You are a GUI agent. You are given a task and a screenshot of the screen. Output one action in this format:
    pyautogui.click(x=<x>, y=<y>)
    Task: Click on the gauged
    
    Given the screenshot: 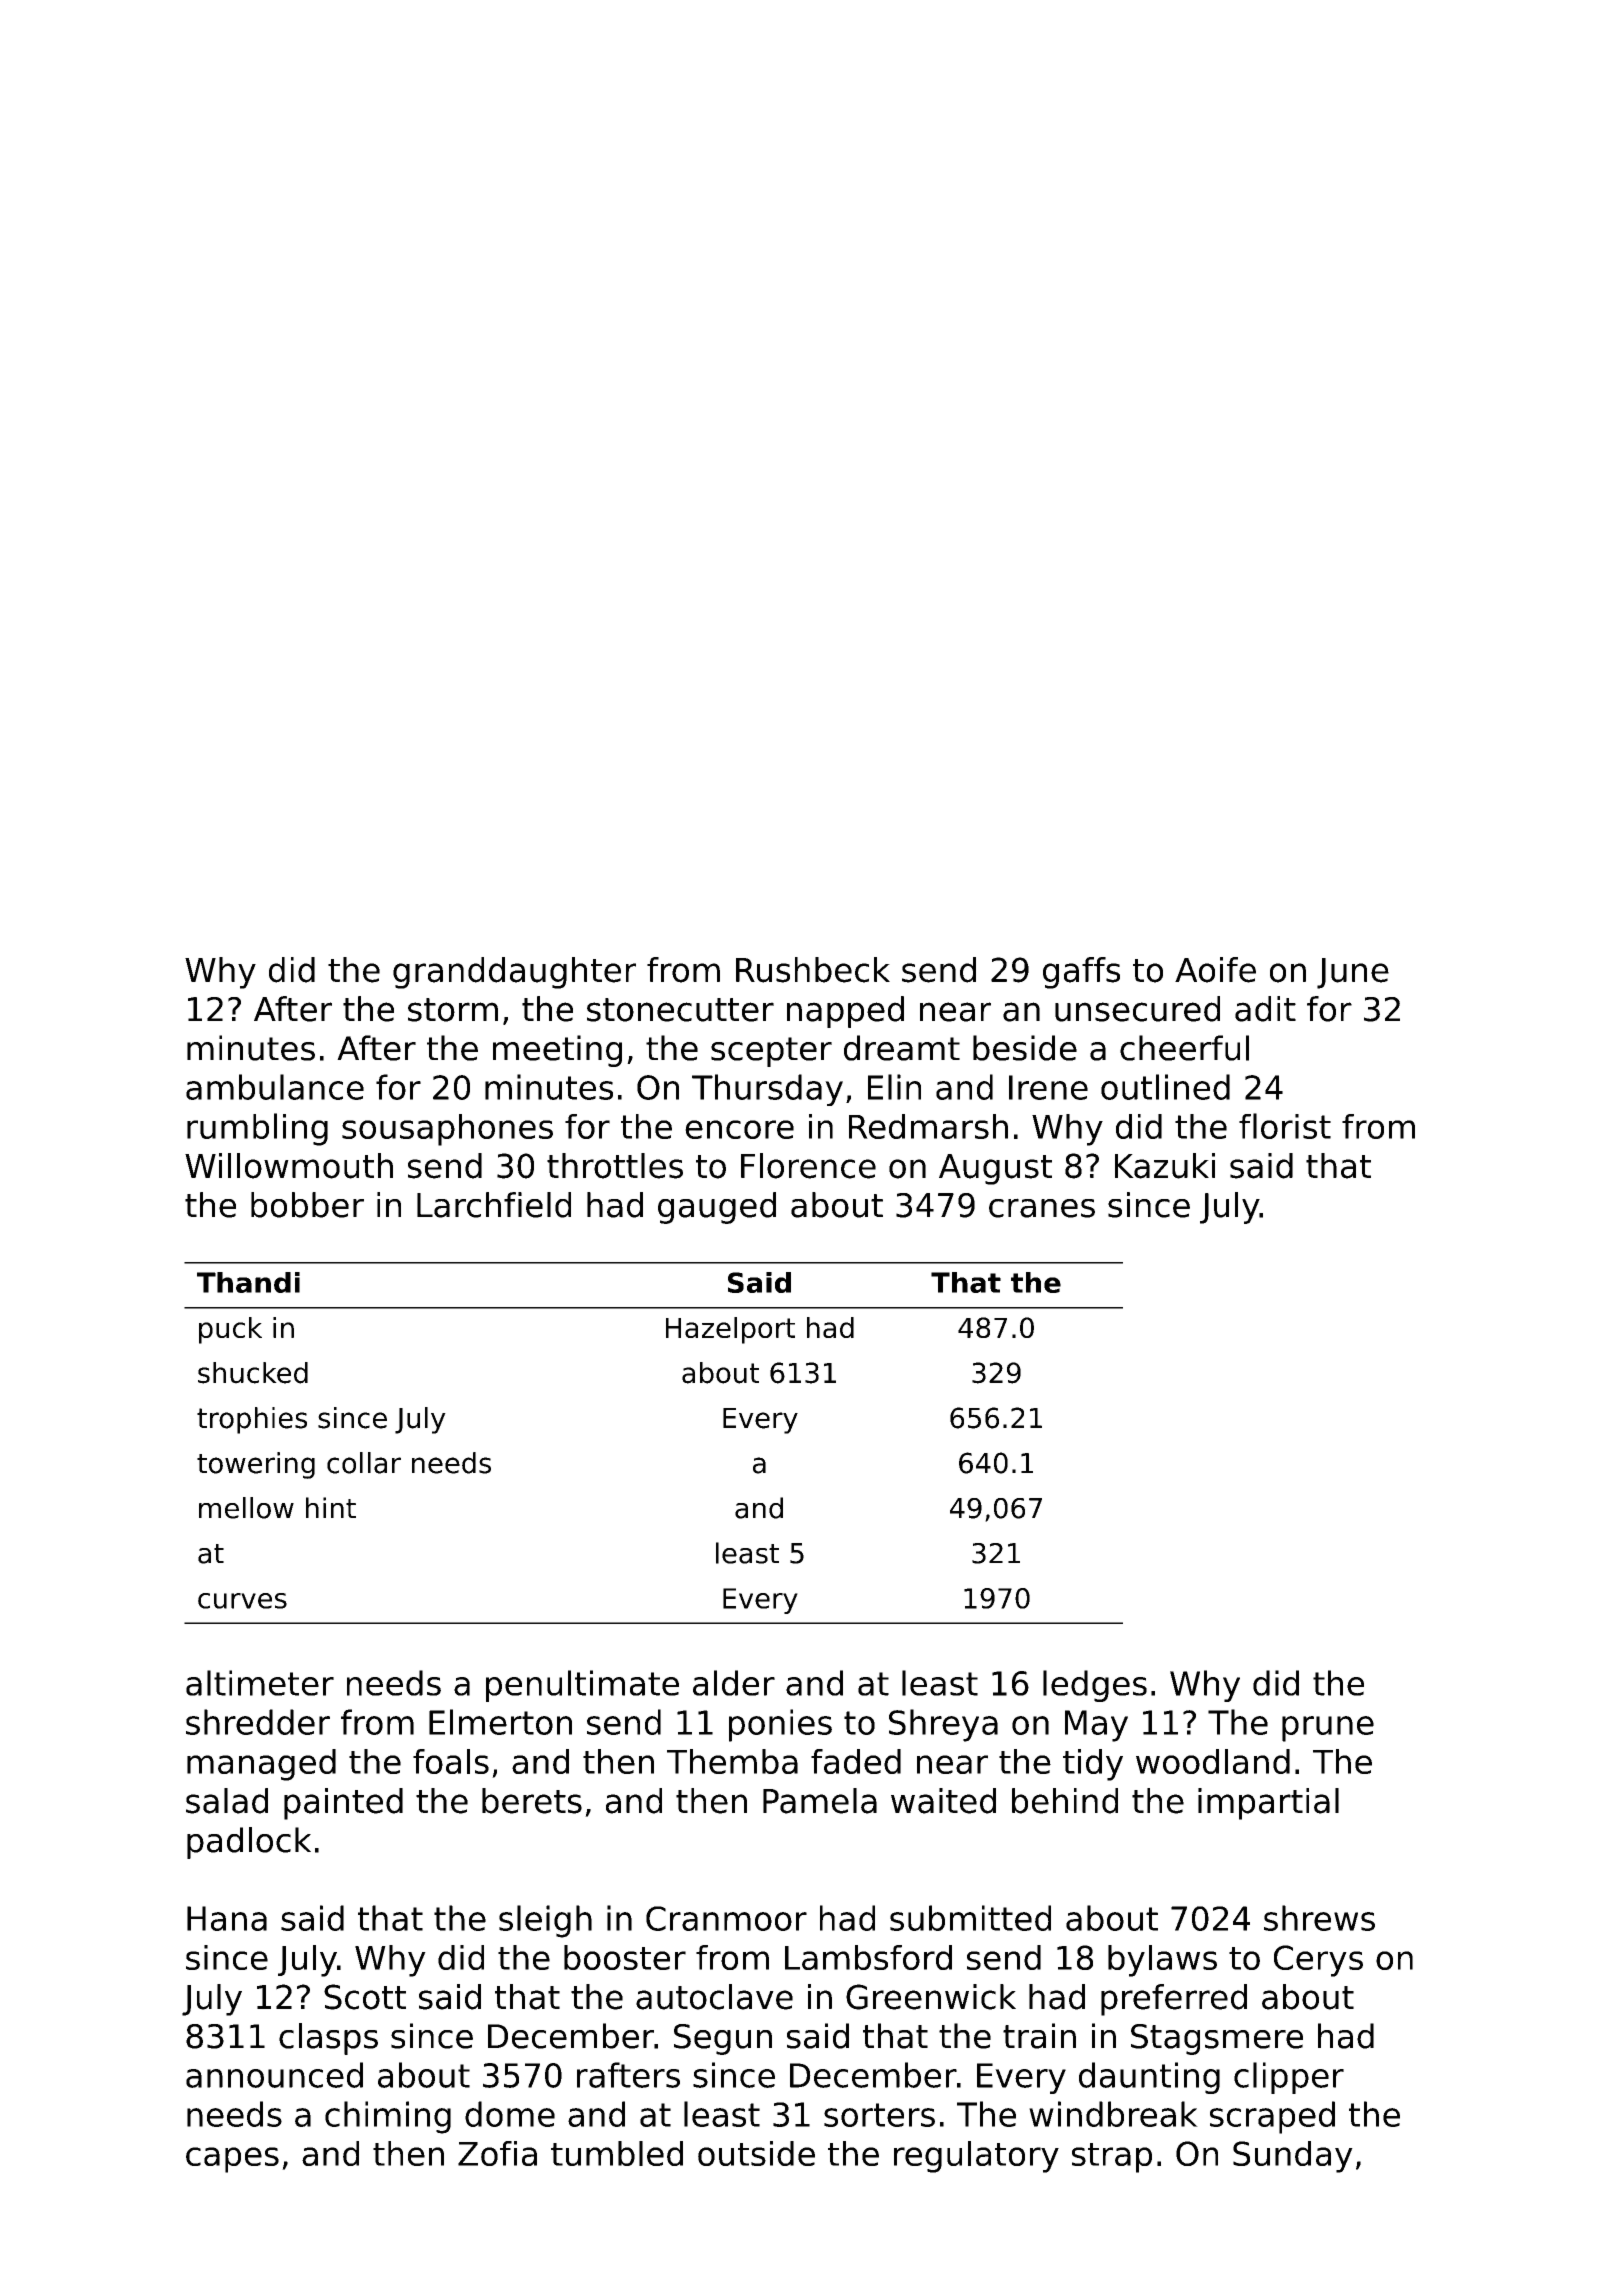 What is the action you would take?
    pyautogui.click(x=717, y=1208)
